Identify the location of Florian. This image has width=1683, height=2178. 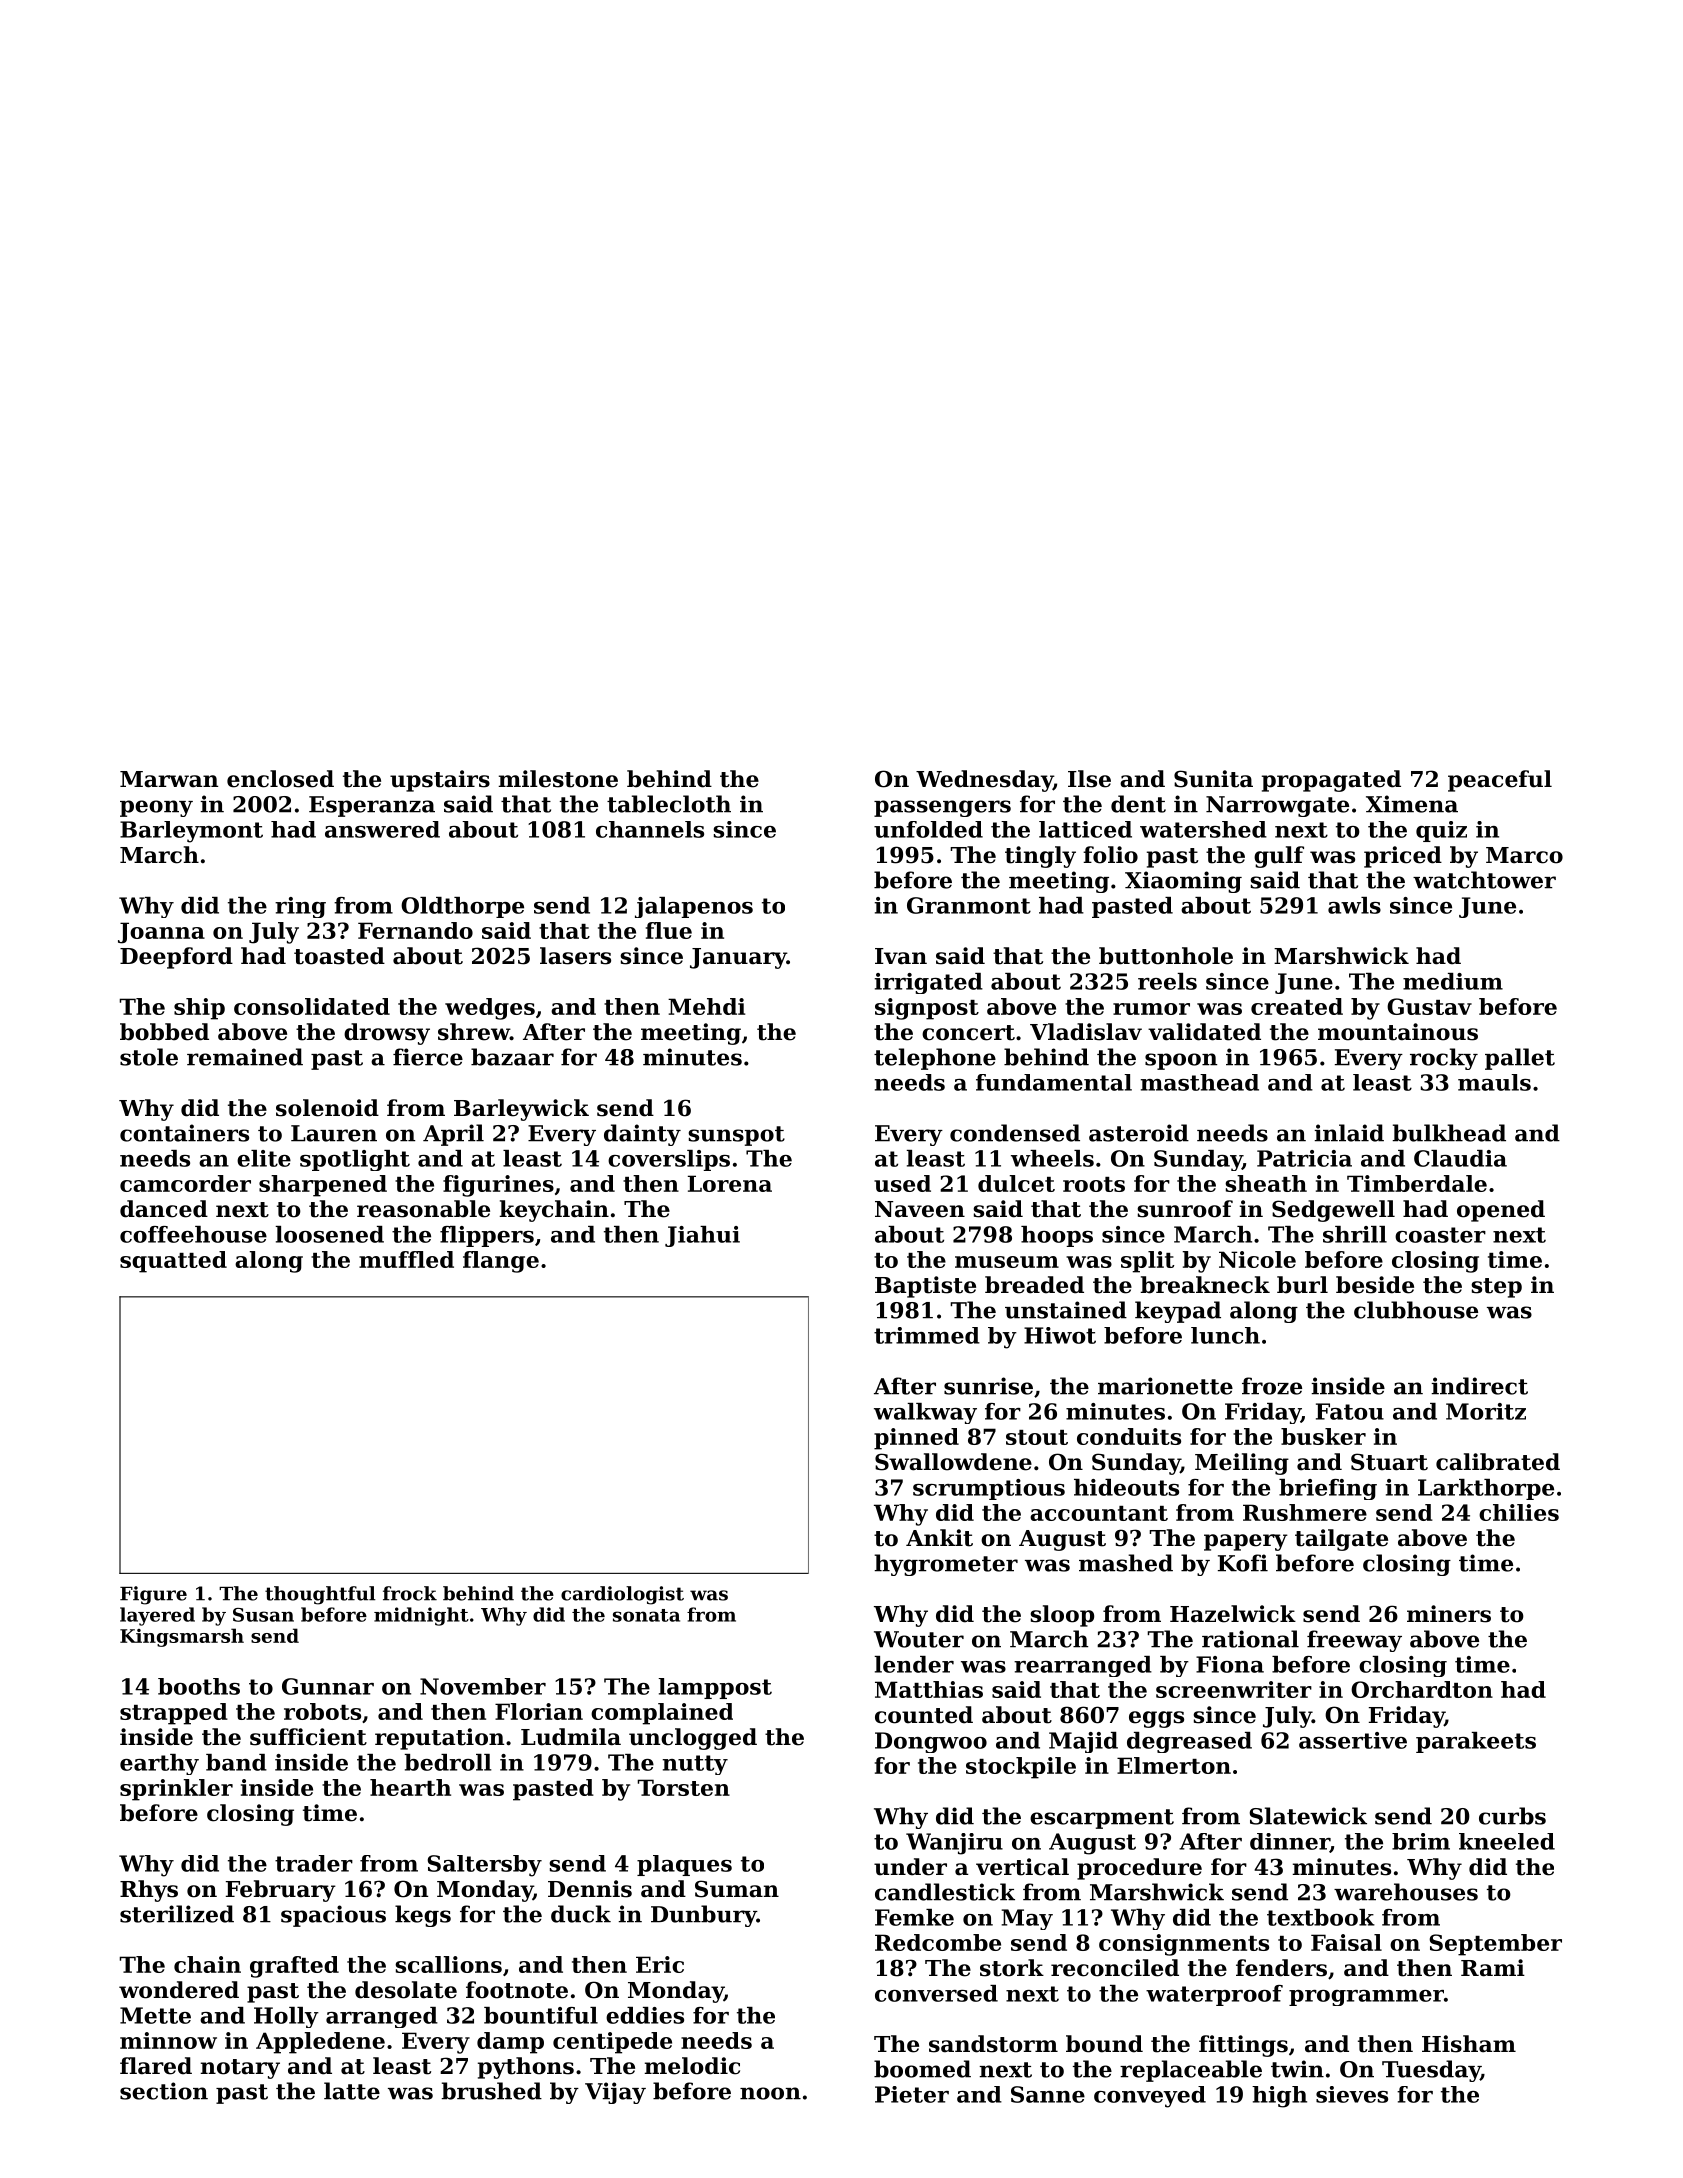
(539, 1711).
